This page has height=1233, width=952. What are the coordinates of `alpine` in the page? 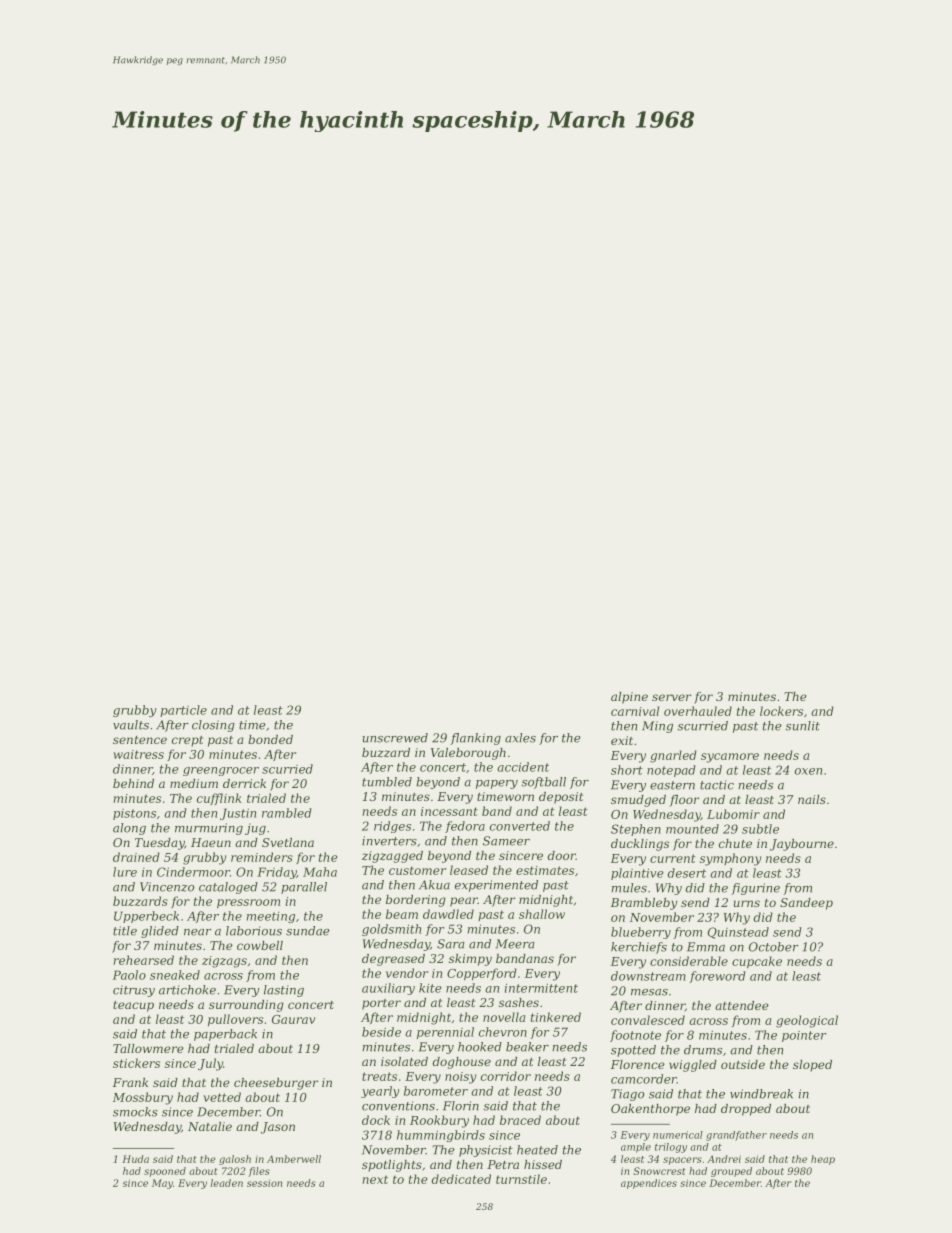 It's located at (629, 698).
